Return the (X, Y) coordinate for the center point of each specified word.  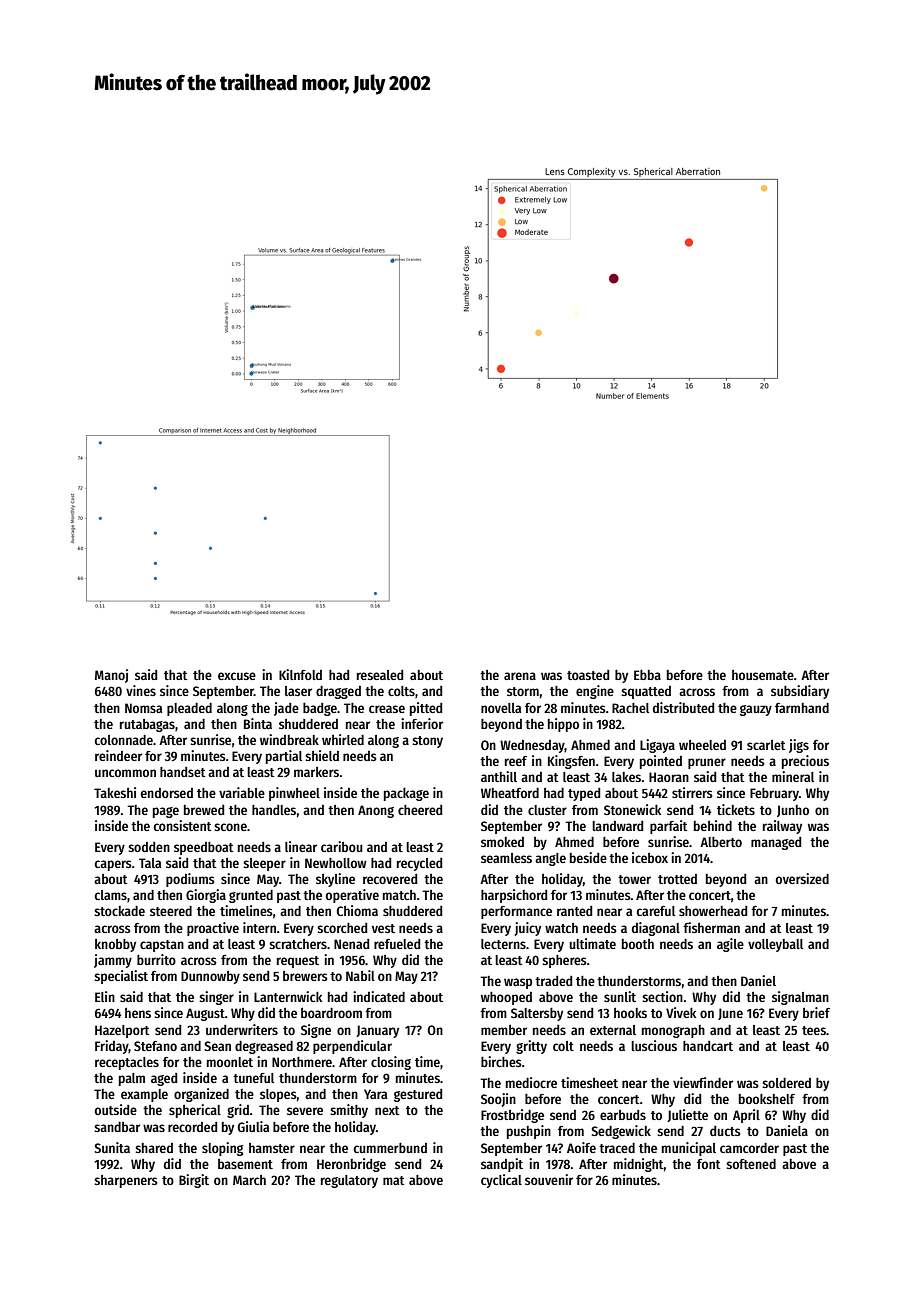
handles (274, 810)
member (504, 1030)
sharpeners (126, 1181)
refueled (397, 944)
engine (595, 692)
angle (550, 859)
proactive (213, 929)
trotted (677, 879)
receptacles (127, 1063)
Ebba (647, 675)
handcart (708, 1046)
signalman (800, 998)
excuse (237, 676)
